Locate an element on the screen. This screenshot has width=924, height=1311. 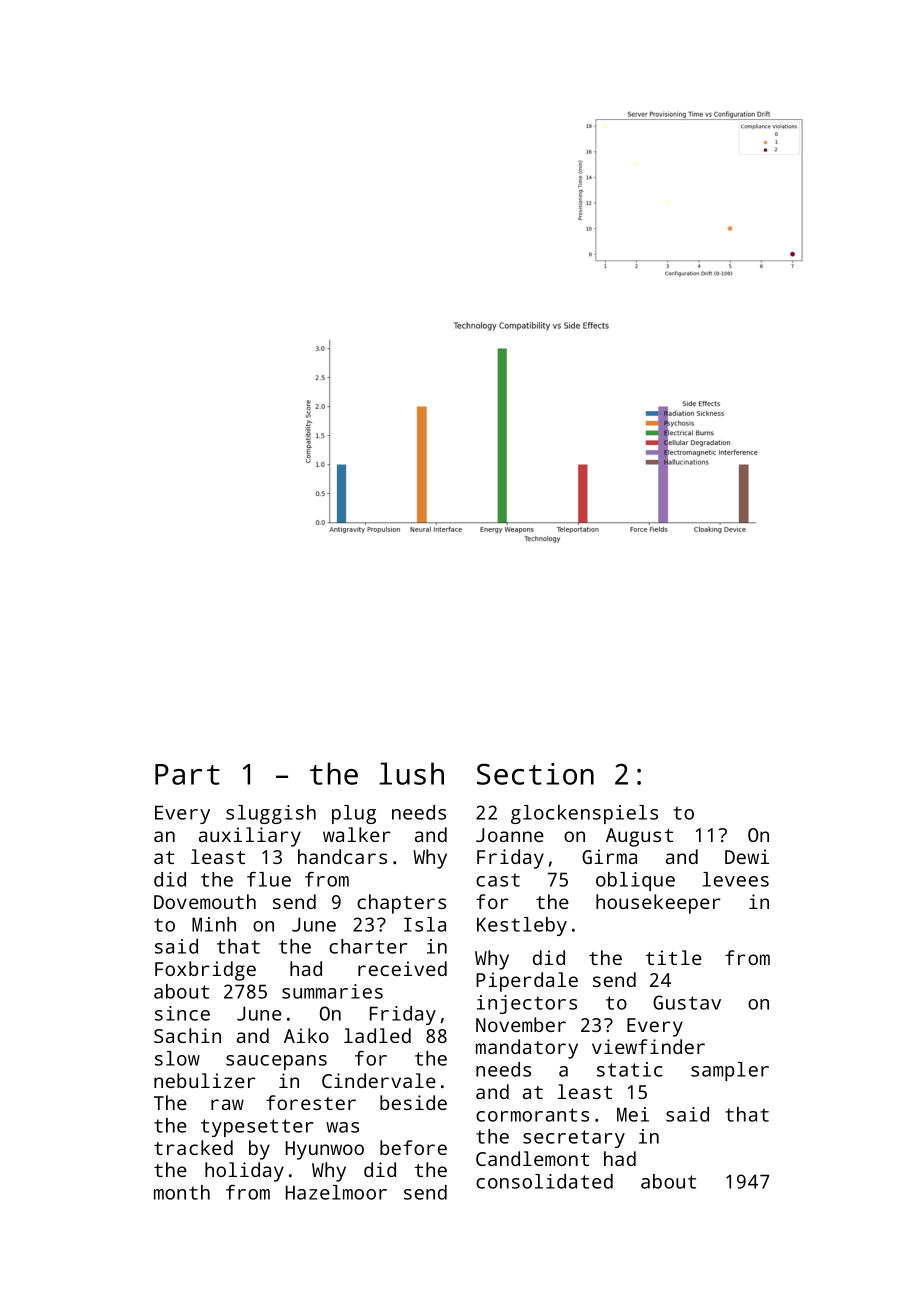
Part is located at coordinates (187, 774).
